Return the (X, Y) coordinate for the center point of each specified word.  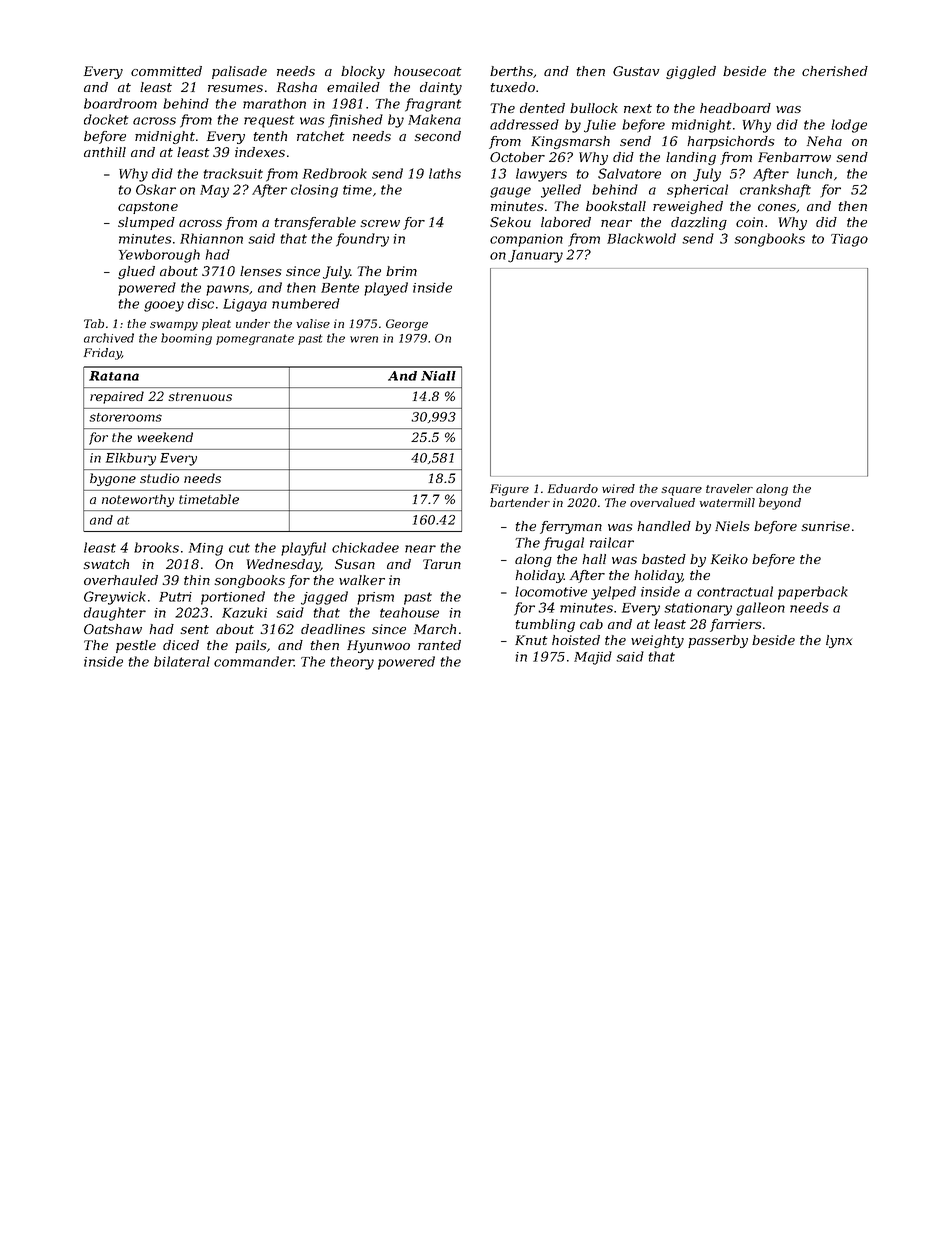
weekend (165, 437)
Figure (509, 490)
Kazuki (244, 612)
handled (664, 526)
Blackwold (641, 238)
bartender (520, 502)
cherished (835, 71)
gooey (164, 306)
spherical (697, 191)
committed (166, 71)
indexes (260, 152)
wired (618, 488)
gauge (510, 192)
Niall (438, 376)
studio (159, 478)
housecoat (427, 71)
